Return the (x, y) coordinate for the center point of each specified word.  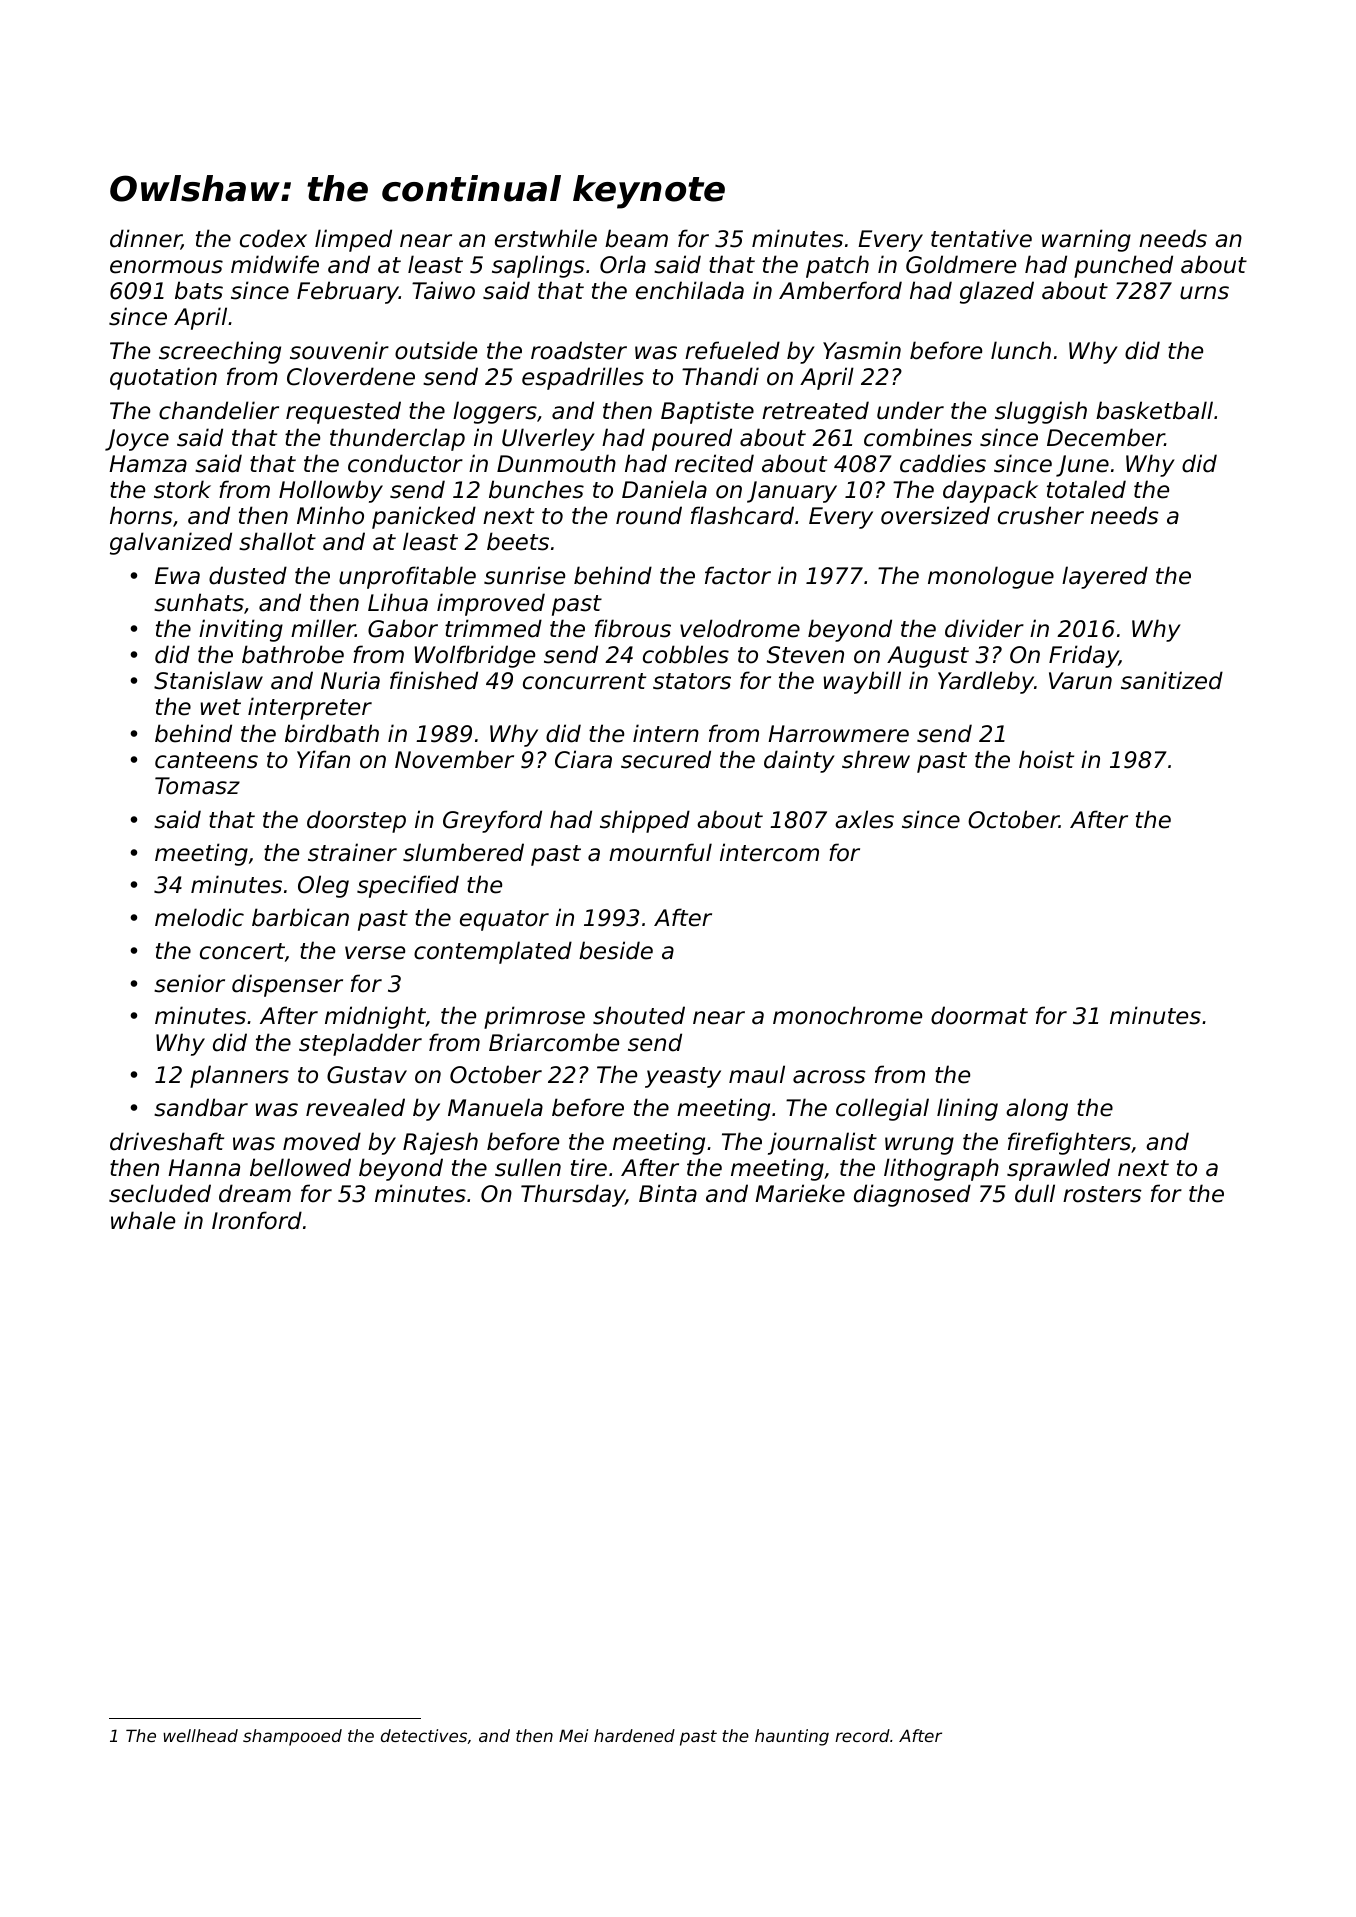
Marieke (800, 1193)
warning (1086, 240)
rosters (1102, 1194)
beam (636, 238)
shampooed (292, 1737)
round (649, 515)
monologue (991, 577)
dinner (146, 239)
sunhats (199, 602)
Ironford (257, 1220)
